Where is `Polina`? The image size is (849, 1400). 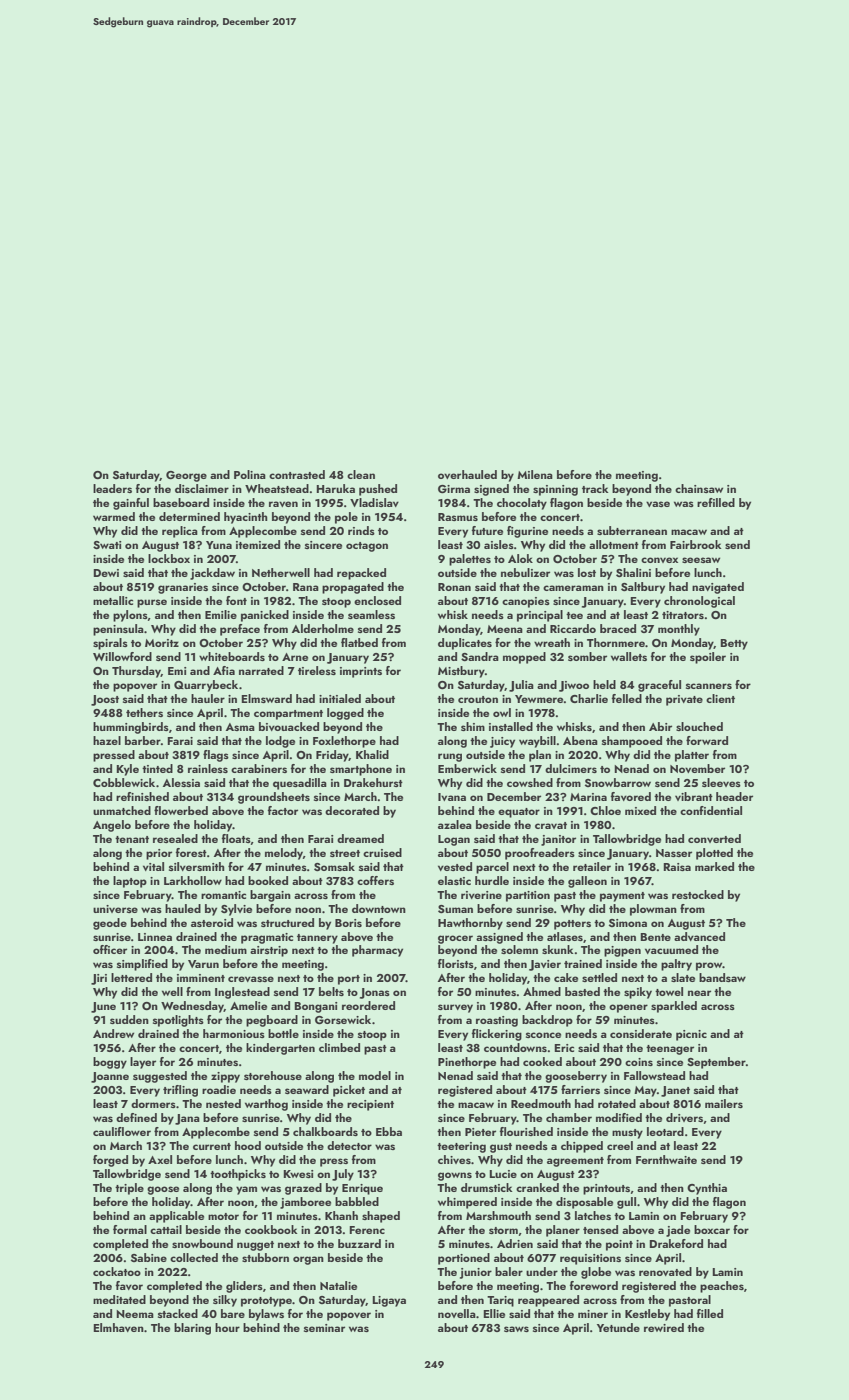 Polina is located at coordinates (250, 474).
